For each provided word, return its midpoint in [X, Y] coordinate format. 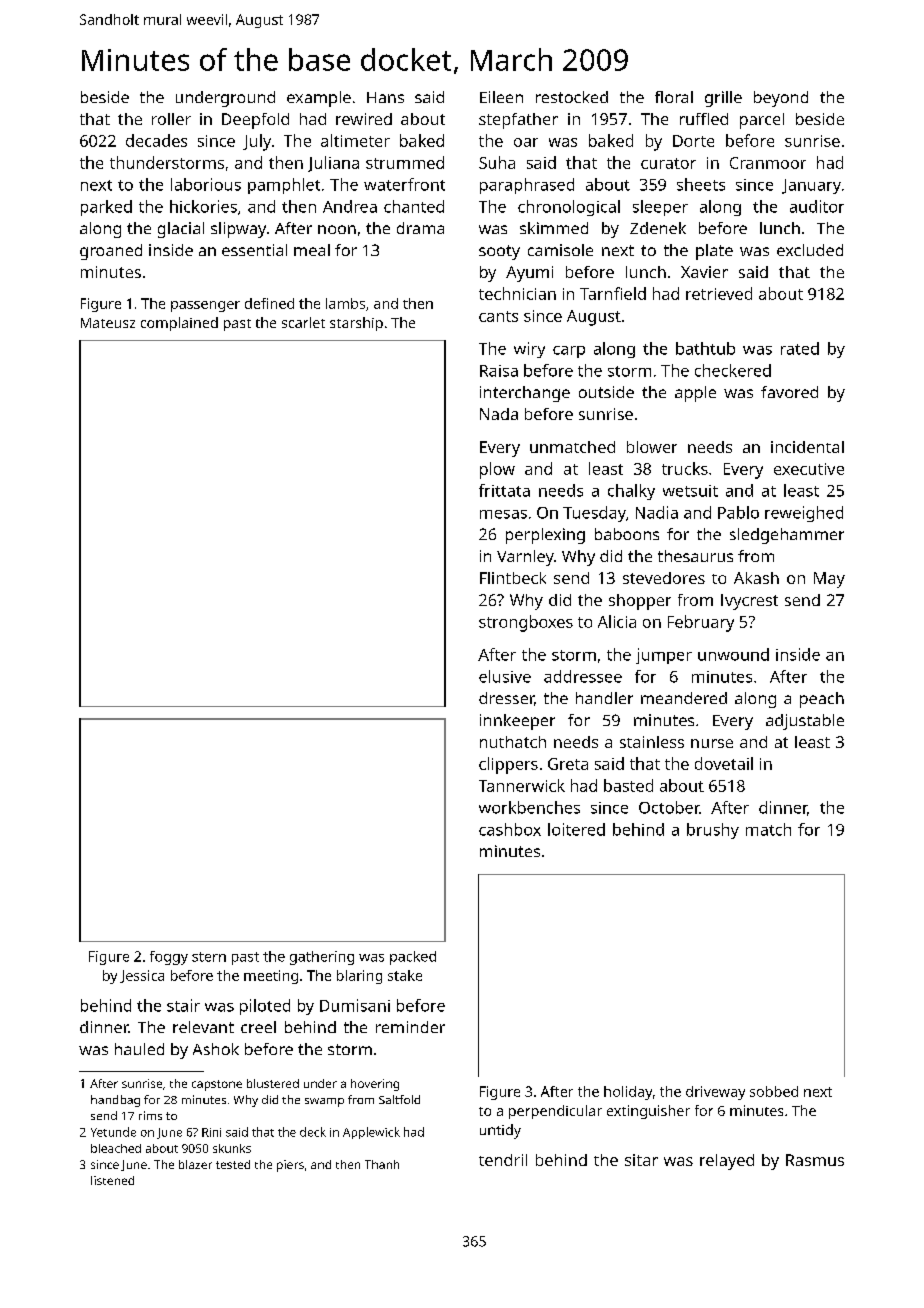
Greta [568, 764]
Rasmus [815, 1160]
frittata [504, 490]
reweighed [804, 514]
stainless [652, 742]
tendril [503, 1160]
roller [171, 119]
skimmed [554, 228]
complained [179, 324]
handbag [115, 1101]
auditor [817, 206]
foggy [169, 958]
